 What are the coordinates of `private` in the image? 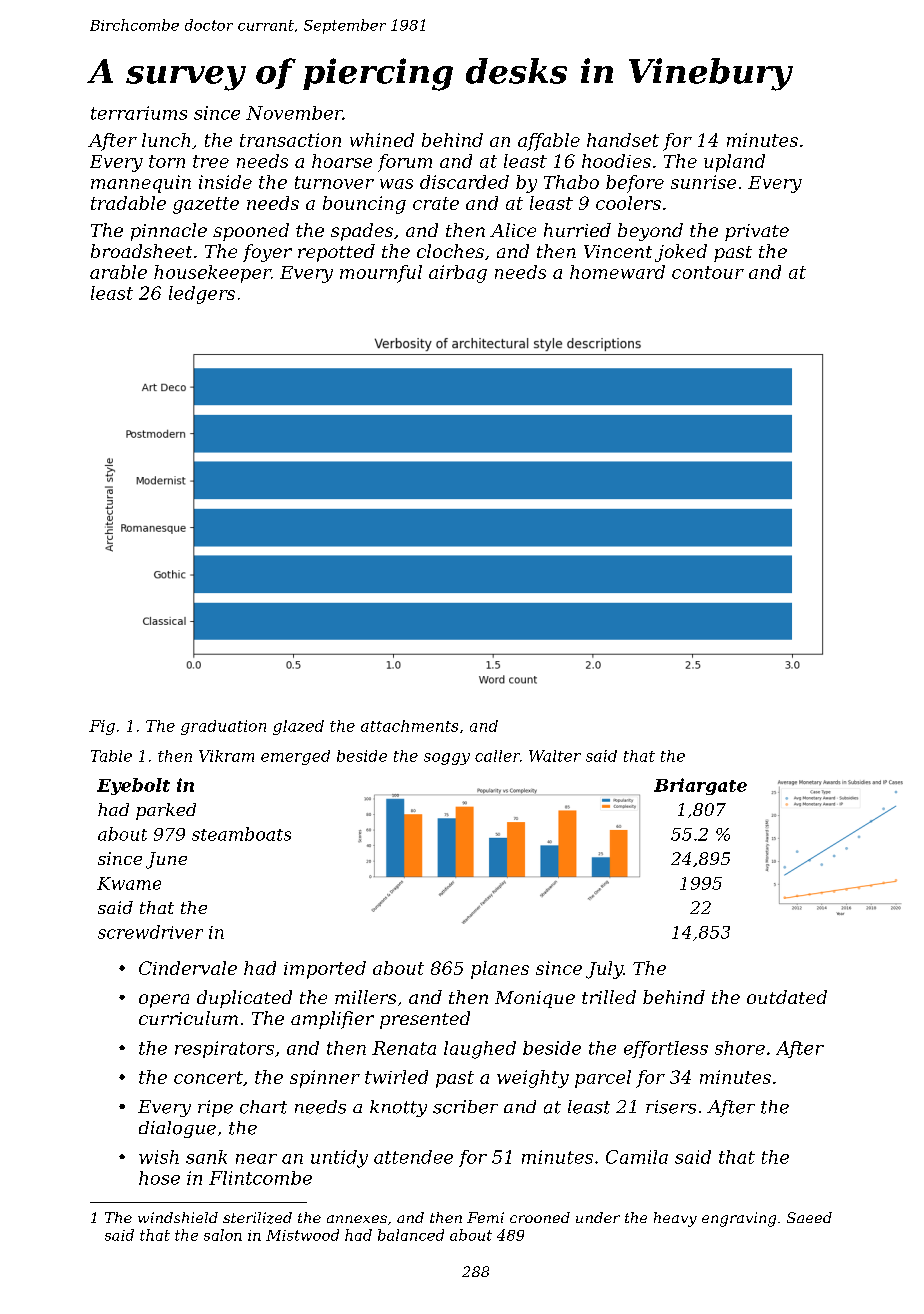 It's located at (757, 232).
